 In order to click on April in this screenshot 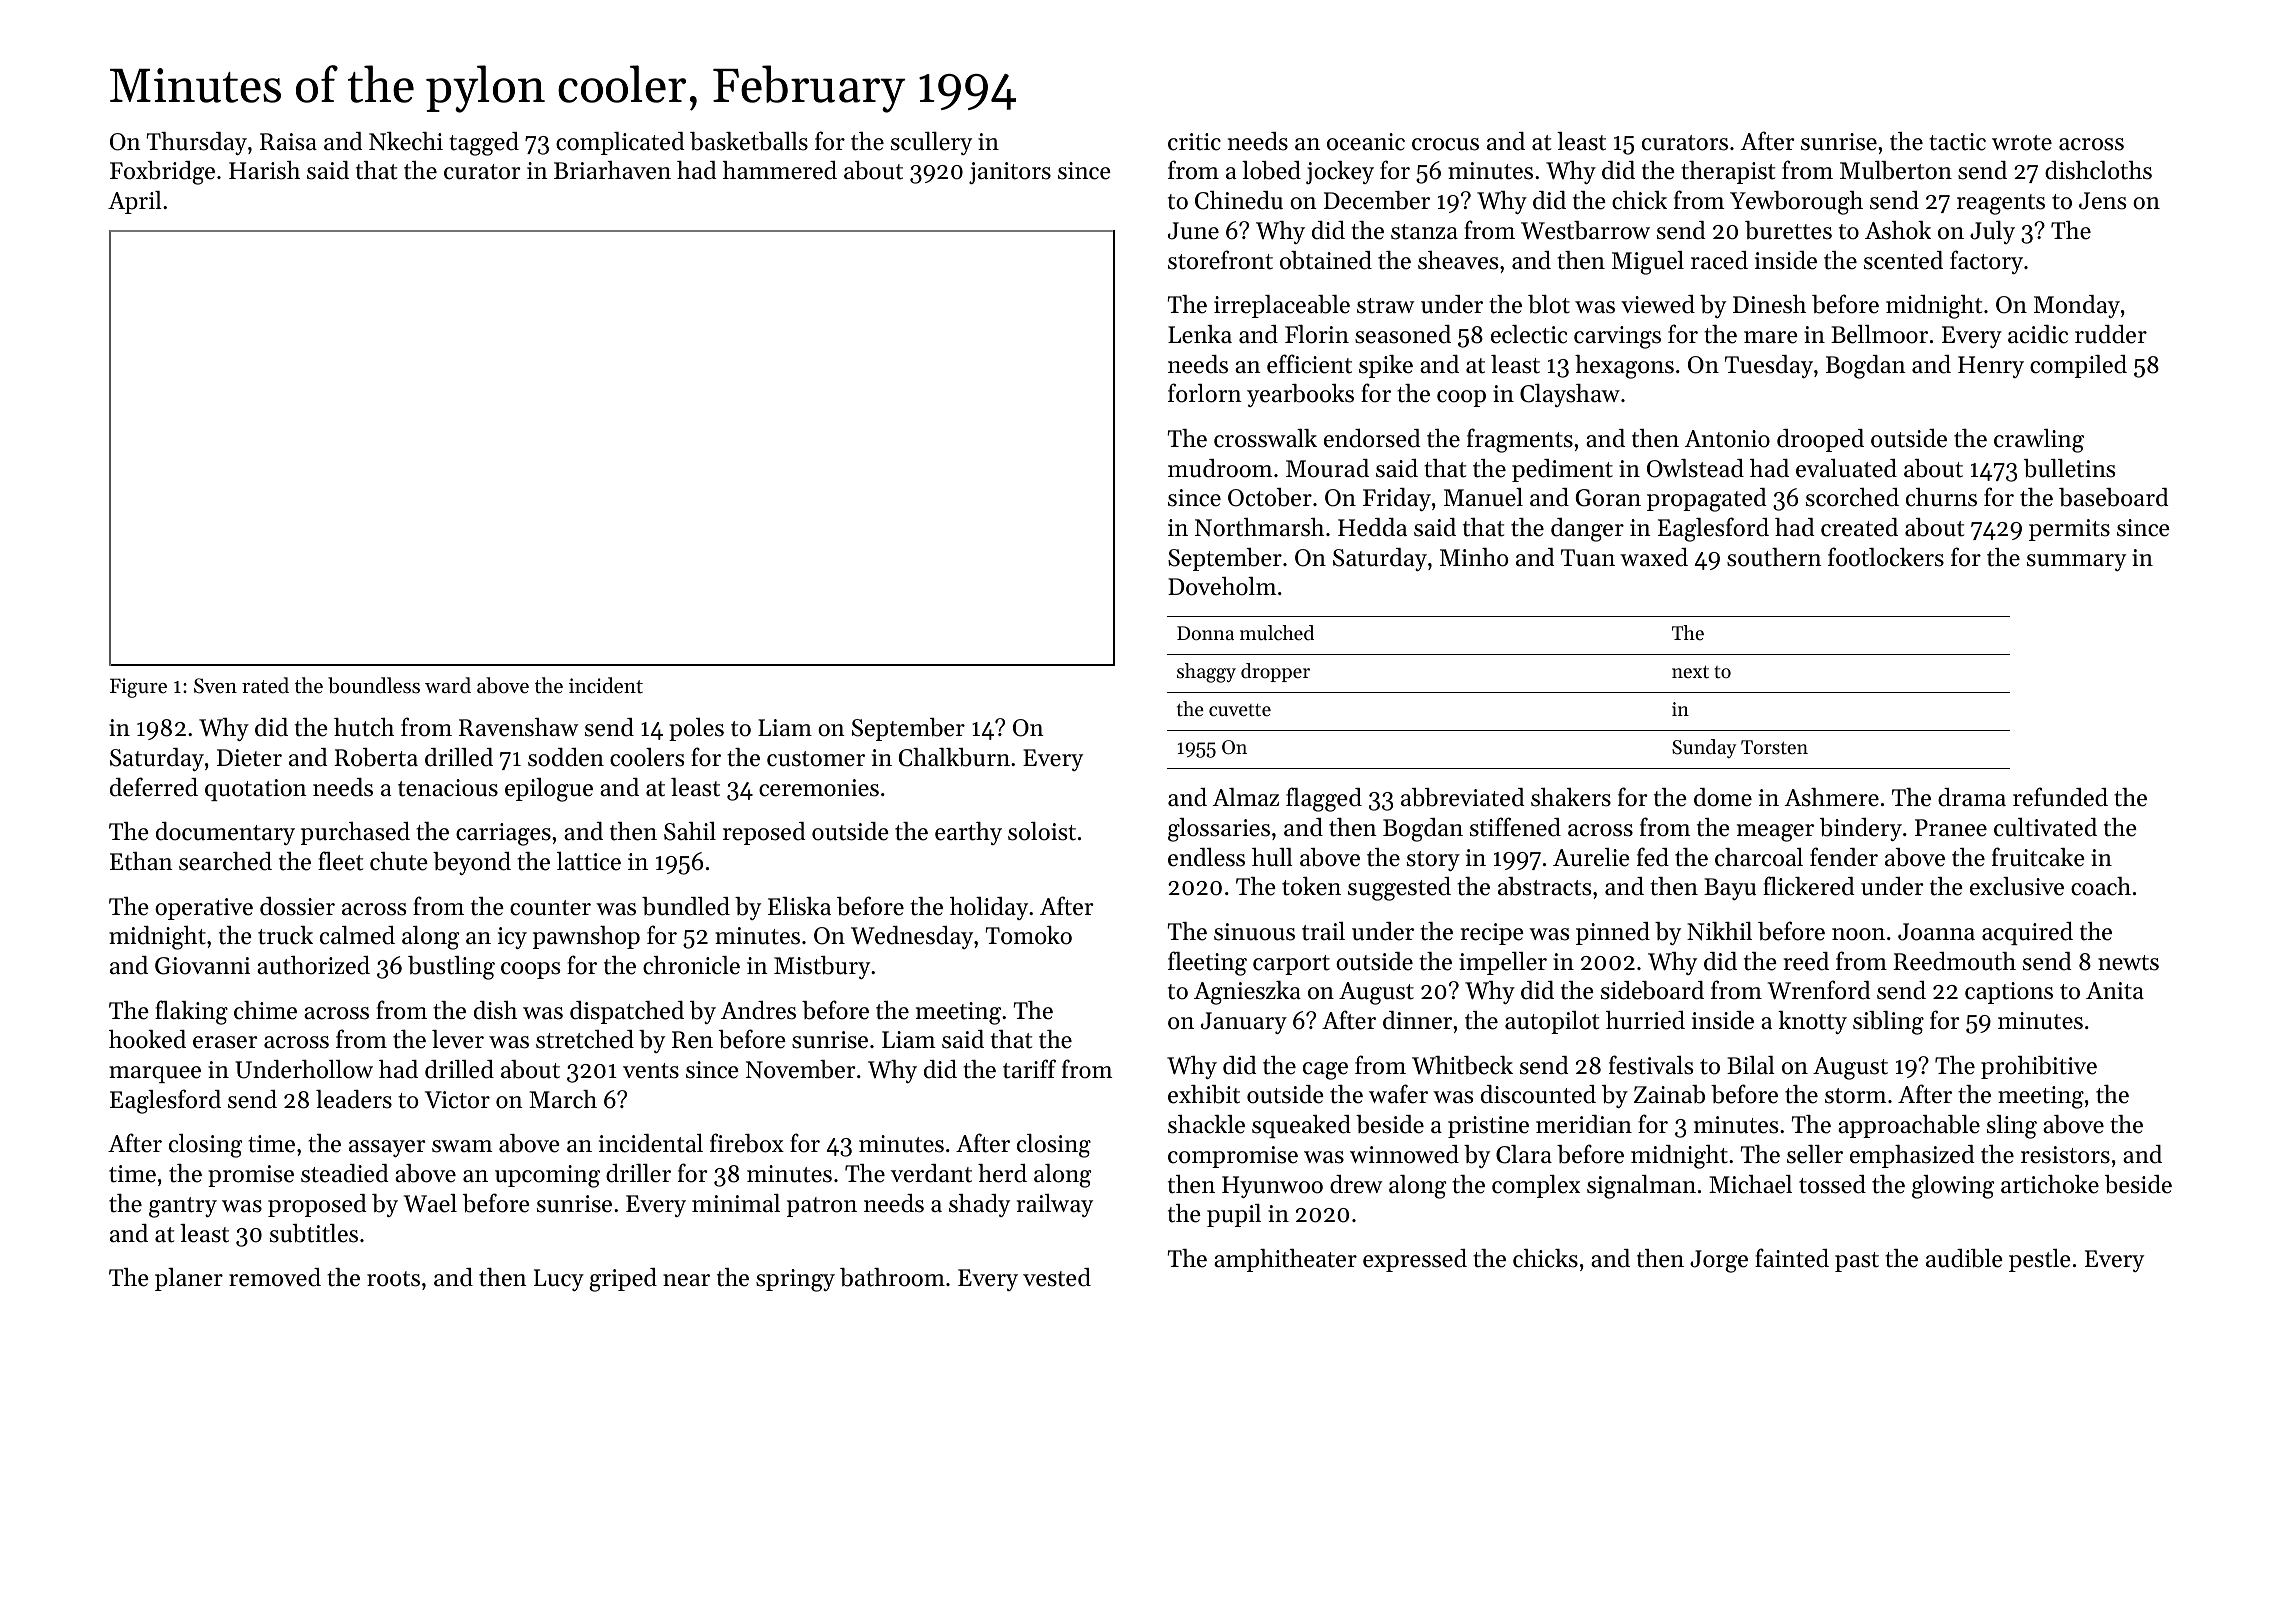, I will do `click(135, 202)`.
